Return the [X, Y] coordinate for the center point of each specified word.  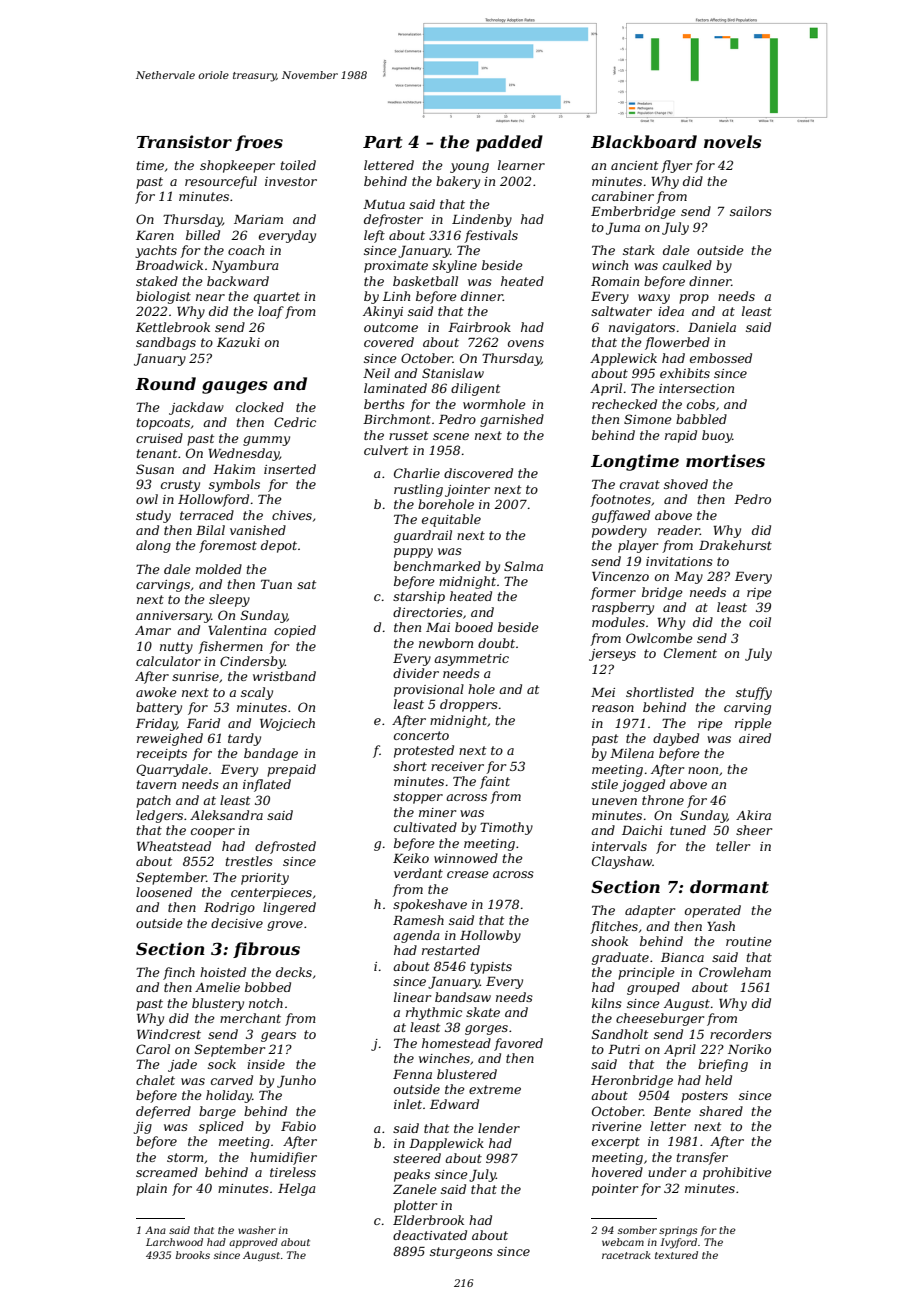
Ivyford [678, 1243]
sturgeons [461, 1253]
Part [383, 142]
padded [509, 143]
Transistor [184, 141]
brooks [193, 1255]
